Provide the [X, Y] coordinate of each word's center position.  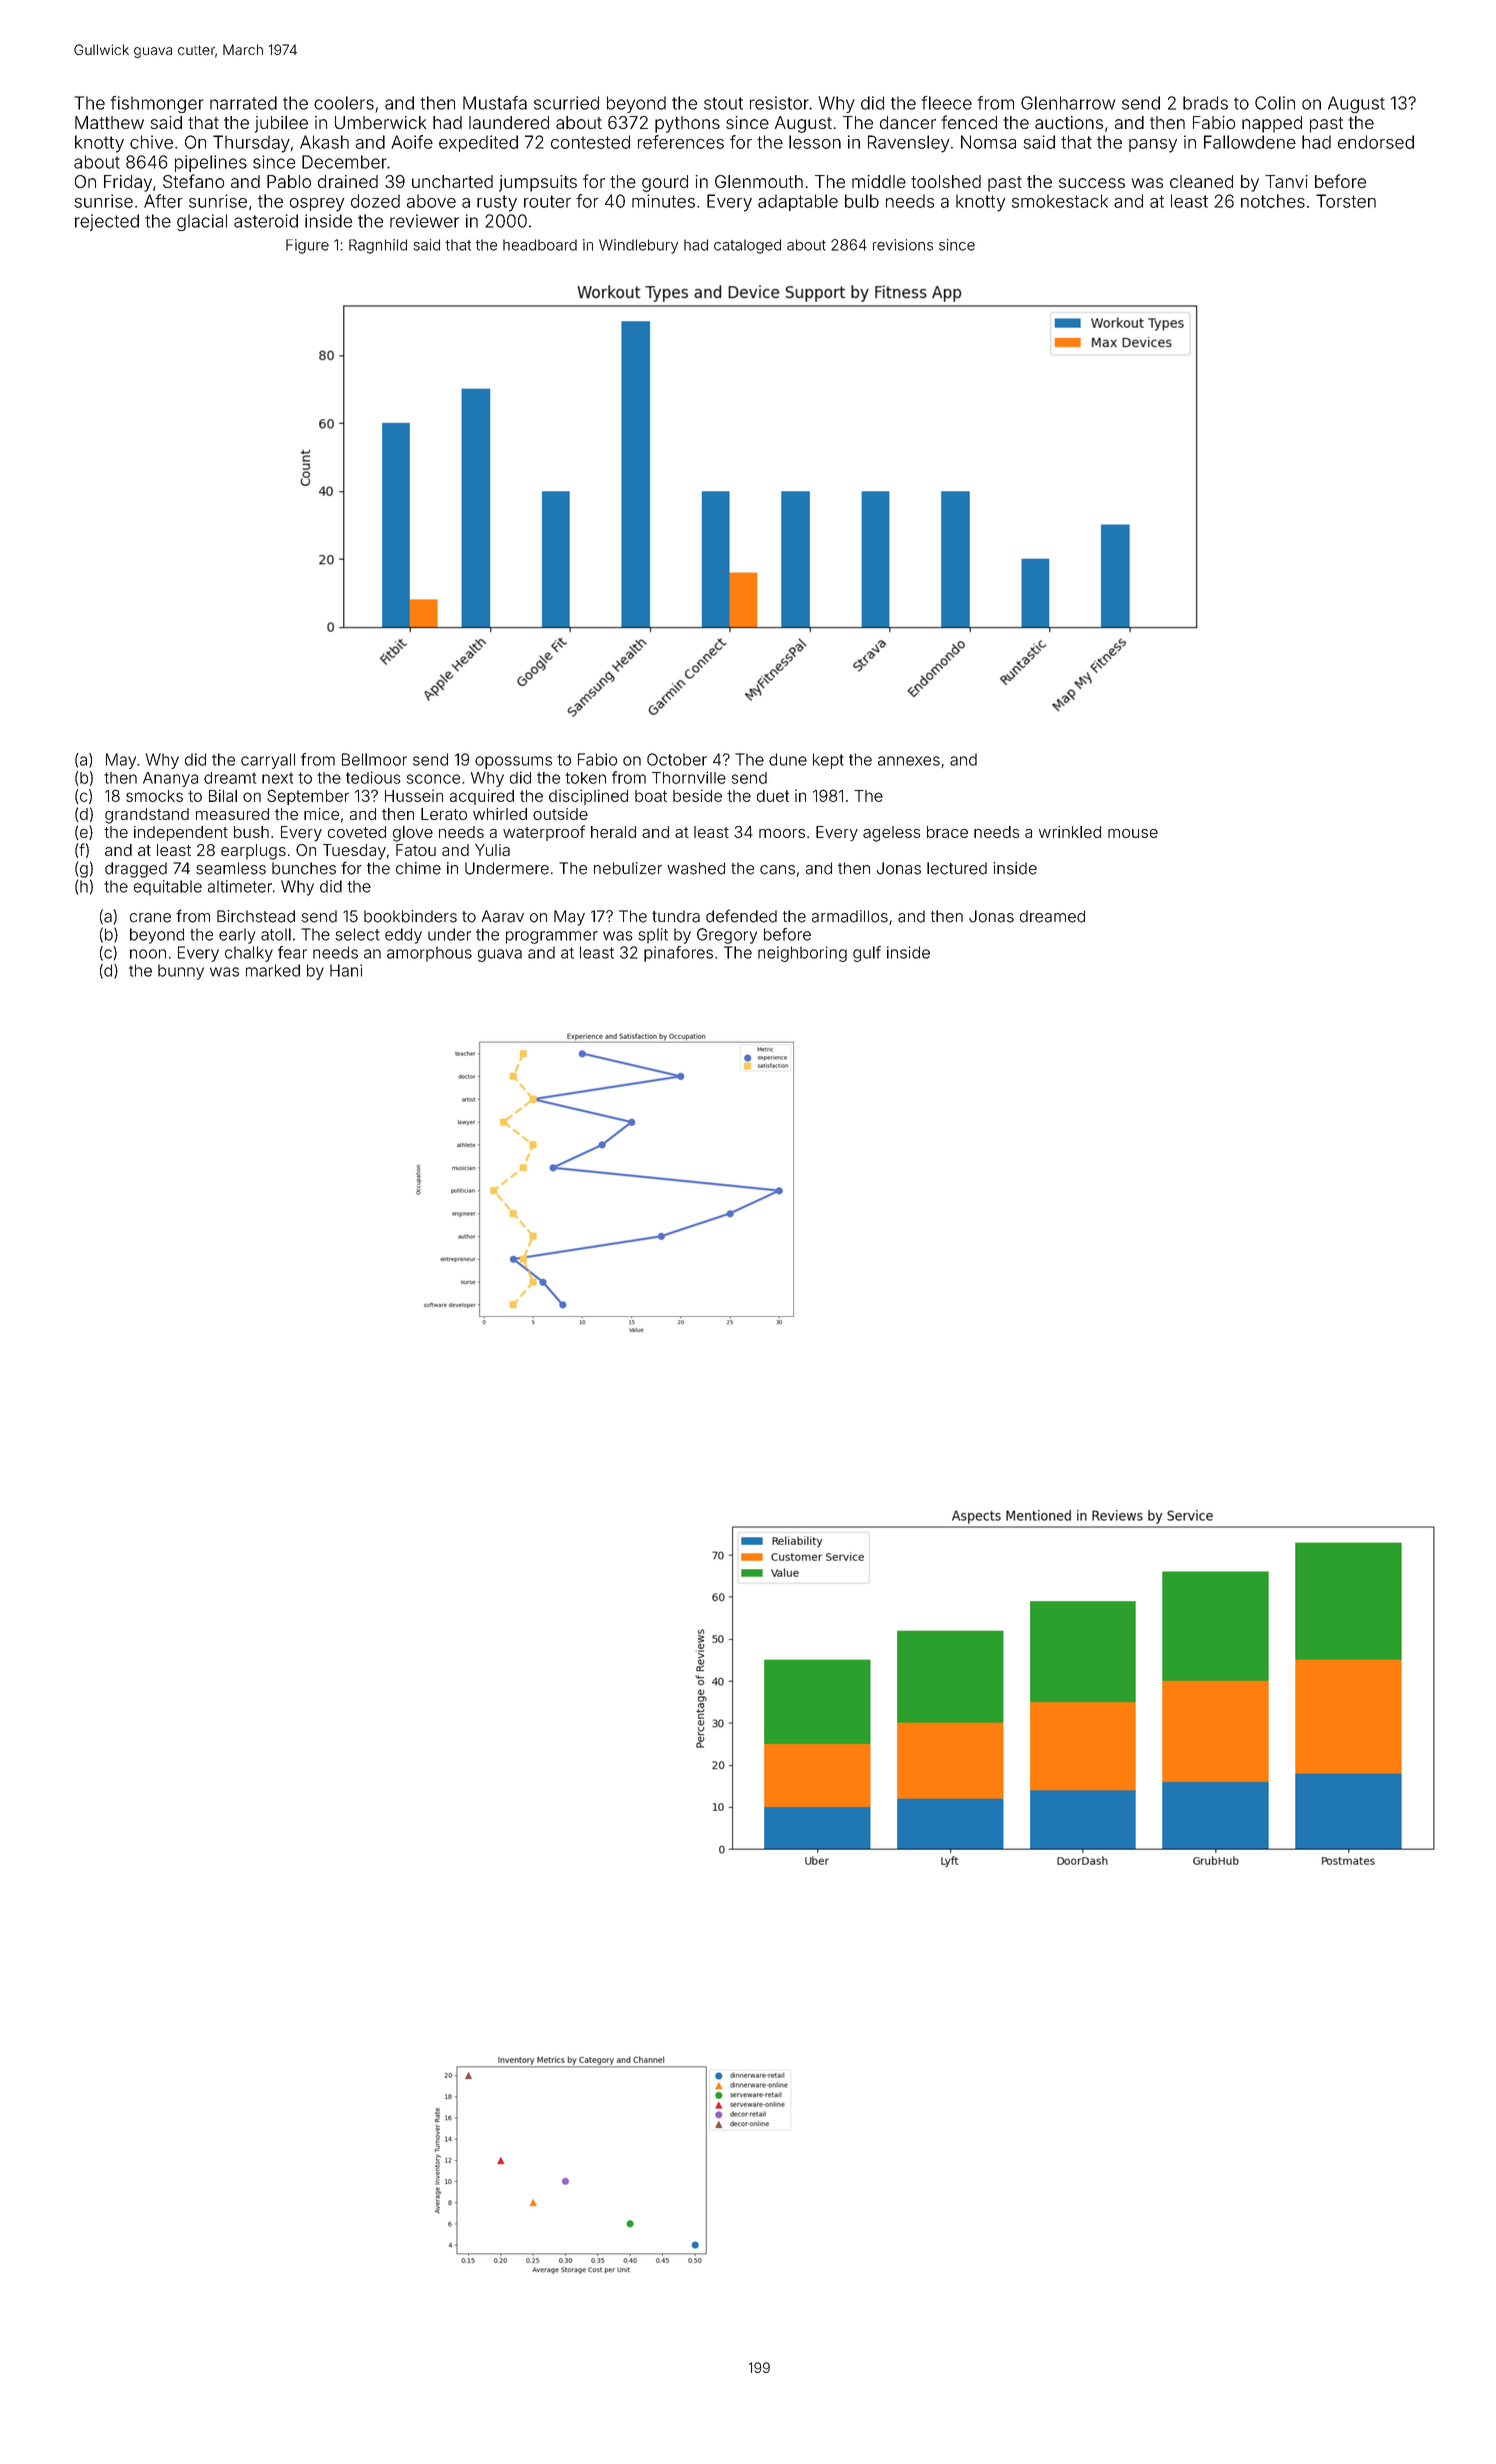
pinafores [678, 954]
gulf [867, 954]
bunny [181, 972]
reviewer [424, 221]
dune [788, 759]
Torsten [1346, 201]
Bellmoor [374, 759]
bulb [862, 201]
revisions [903, 245]
